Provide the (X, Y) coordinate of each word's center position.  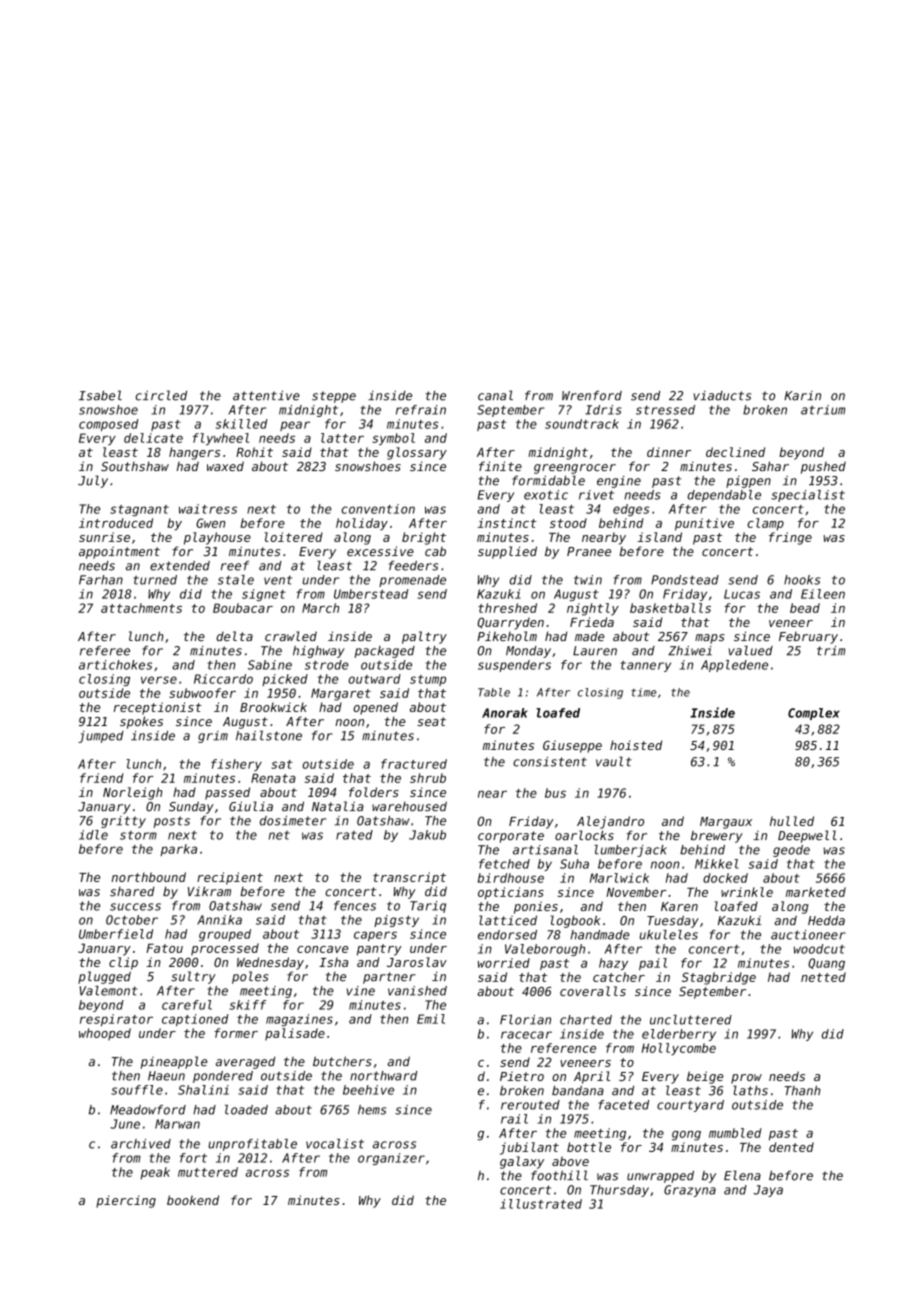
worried (504, 963)
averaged (245, 1062)
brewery (717, 837)
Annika (219, 920)
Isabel (100, 395)
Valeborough (545, 950)
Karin (802, 396)
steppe (334, 397)
